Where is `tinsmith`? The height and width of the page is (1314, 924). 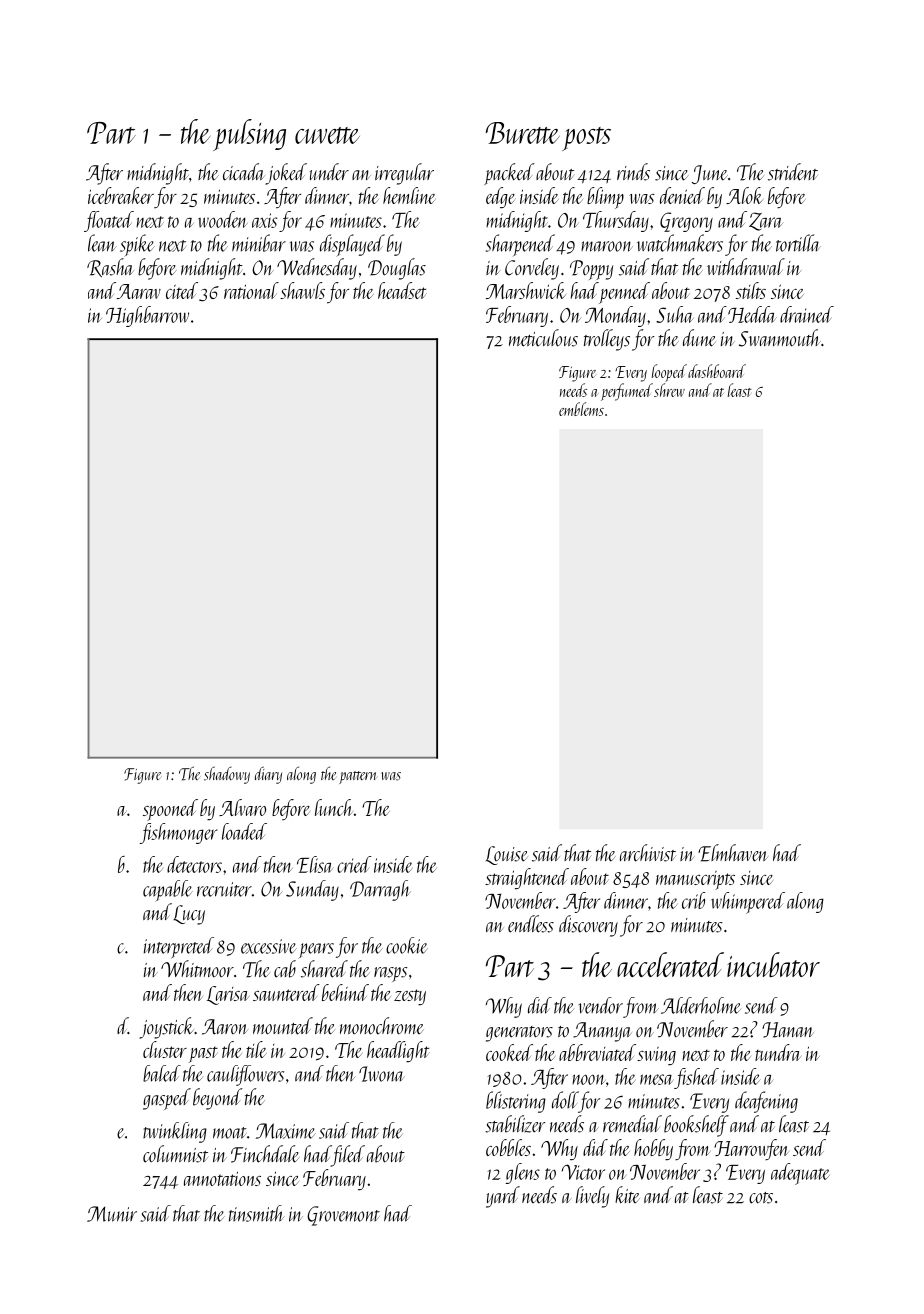 tinsmith is located at coordinates (257, 1213).
